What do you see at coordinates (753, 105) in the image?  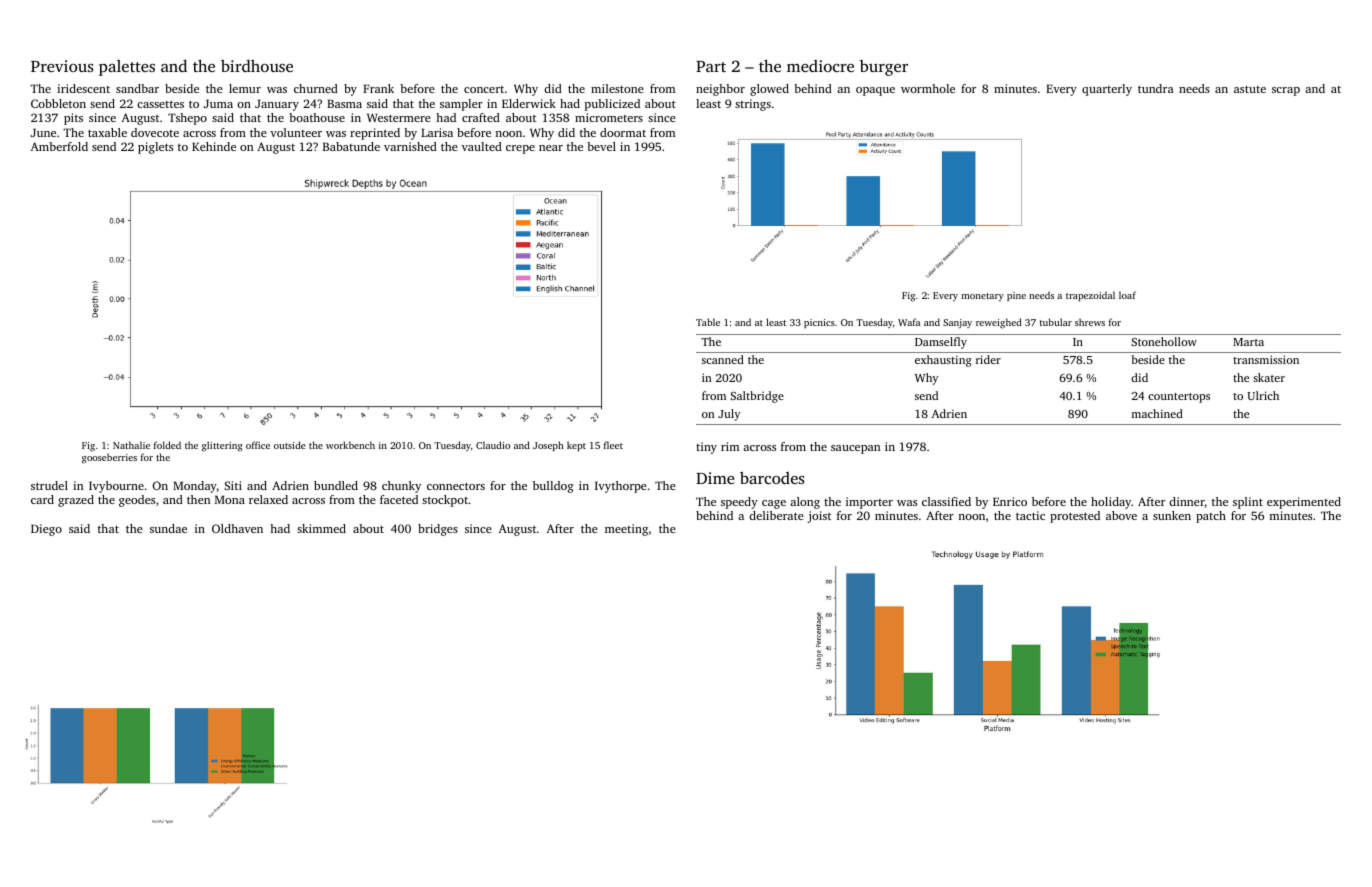 I see `strings` at bounding box center [753, 105].
